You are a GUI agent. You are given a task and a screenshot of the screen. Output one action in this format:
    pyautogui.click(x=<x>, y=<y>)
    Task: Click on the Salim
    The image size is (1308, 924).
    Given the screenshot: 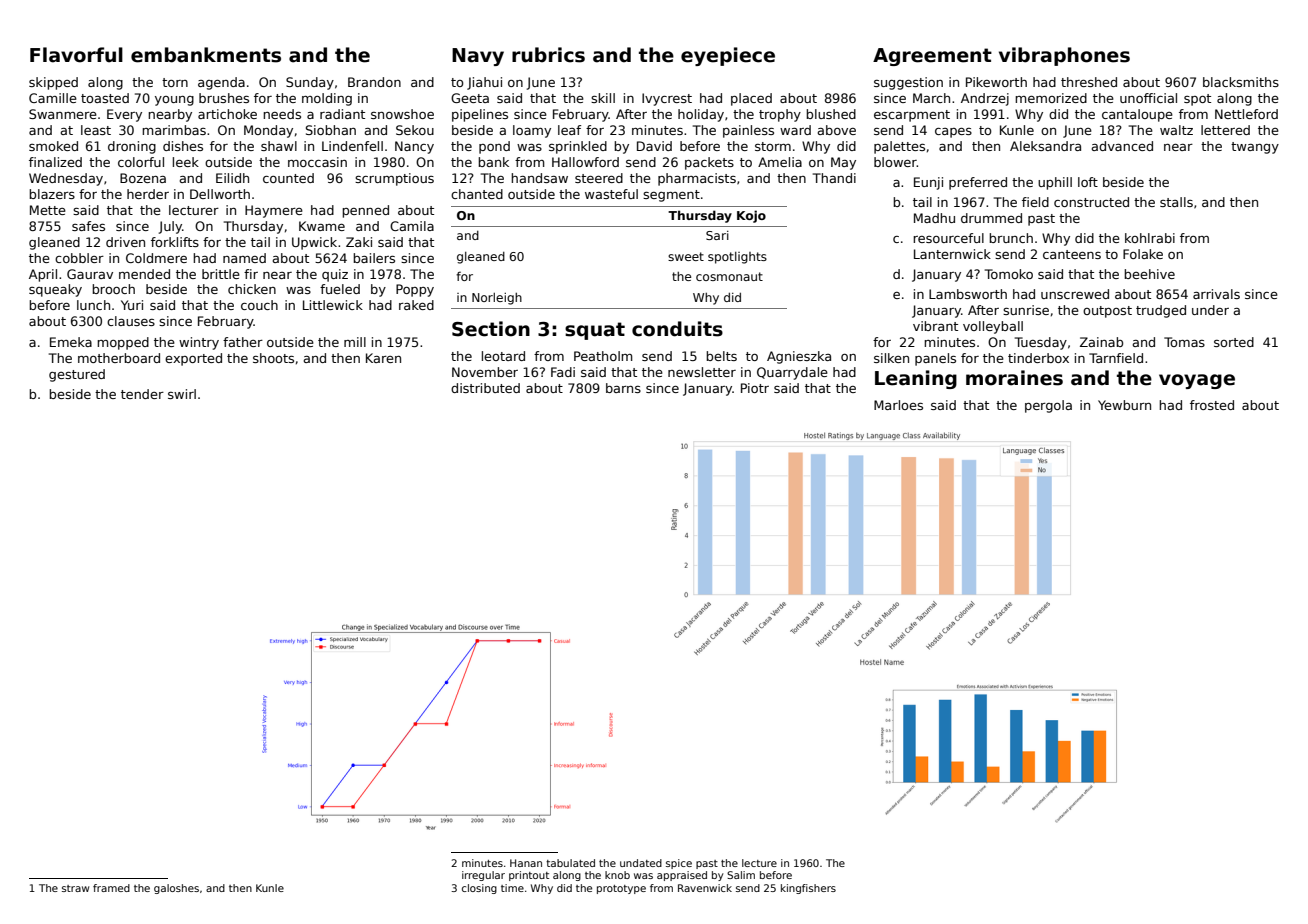 What is the action you would take?
    pyautogui.click(x=741, y=875)
